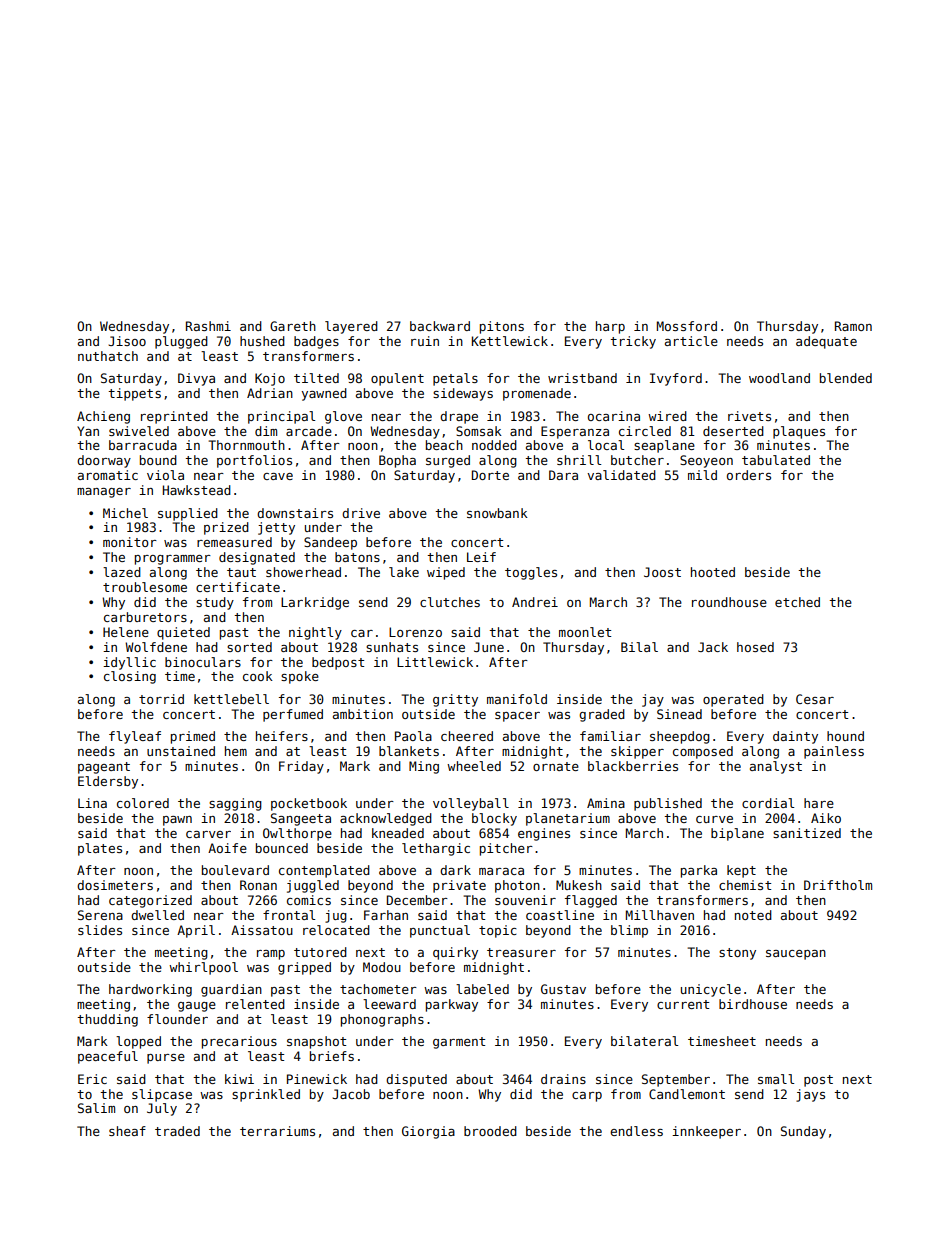 This screenshot has height=1233, width=952. I want to click on opulent, so click(397, 379).
